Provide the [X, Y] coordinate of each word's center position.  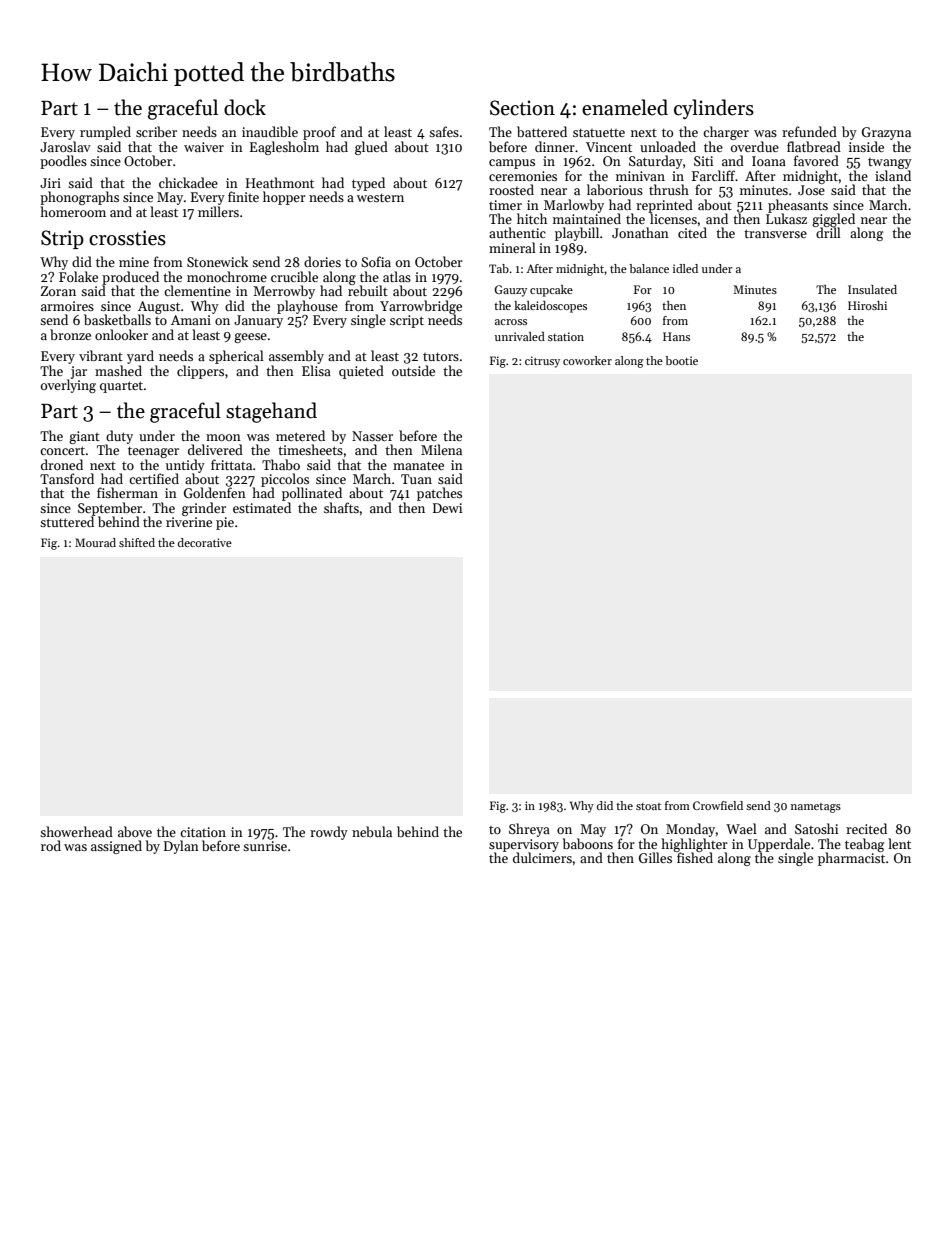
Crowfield [718, 805]
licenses [673, 218]
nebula [372, 831]
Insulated [872, 289]
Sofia [376, 261]
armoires [67, 306]
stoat [648, 806]
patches [439, 494]
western [380, 197]
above [135, 831]
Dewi [447, 508]
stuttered [67, 521]
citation [203, 832]
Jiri [50, 183]
